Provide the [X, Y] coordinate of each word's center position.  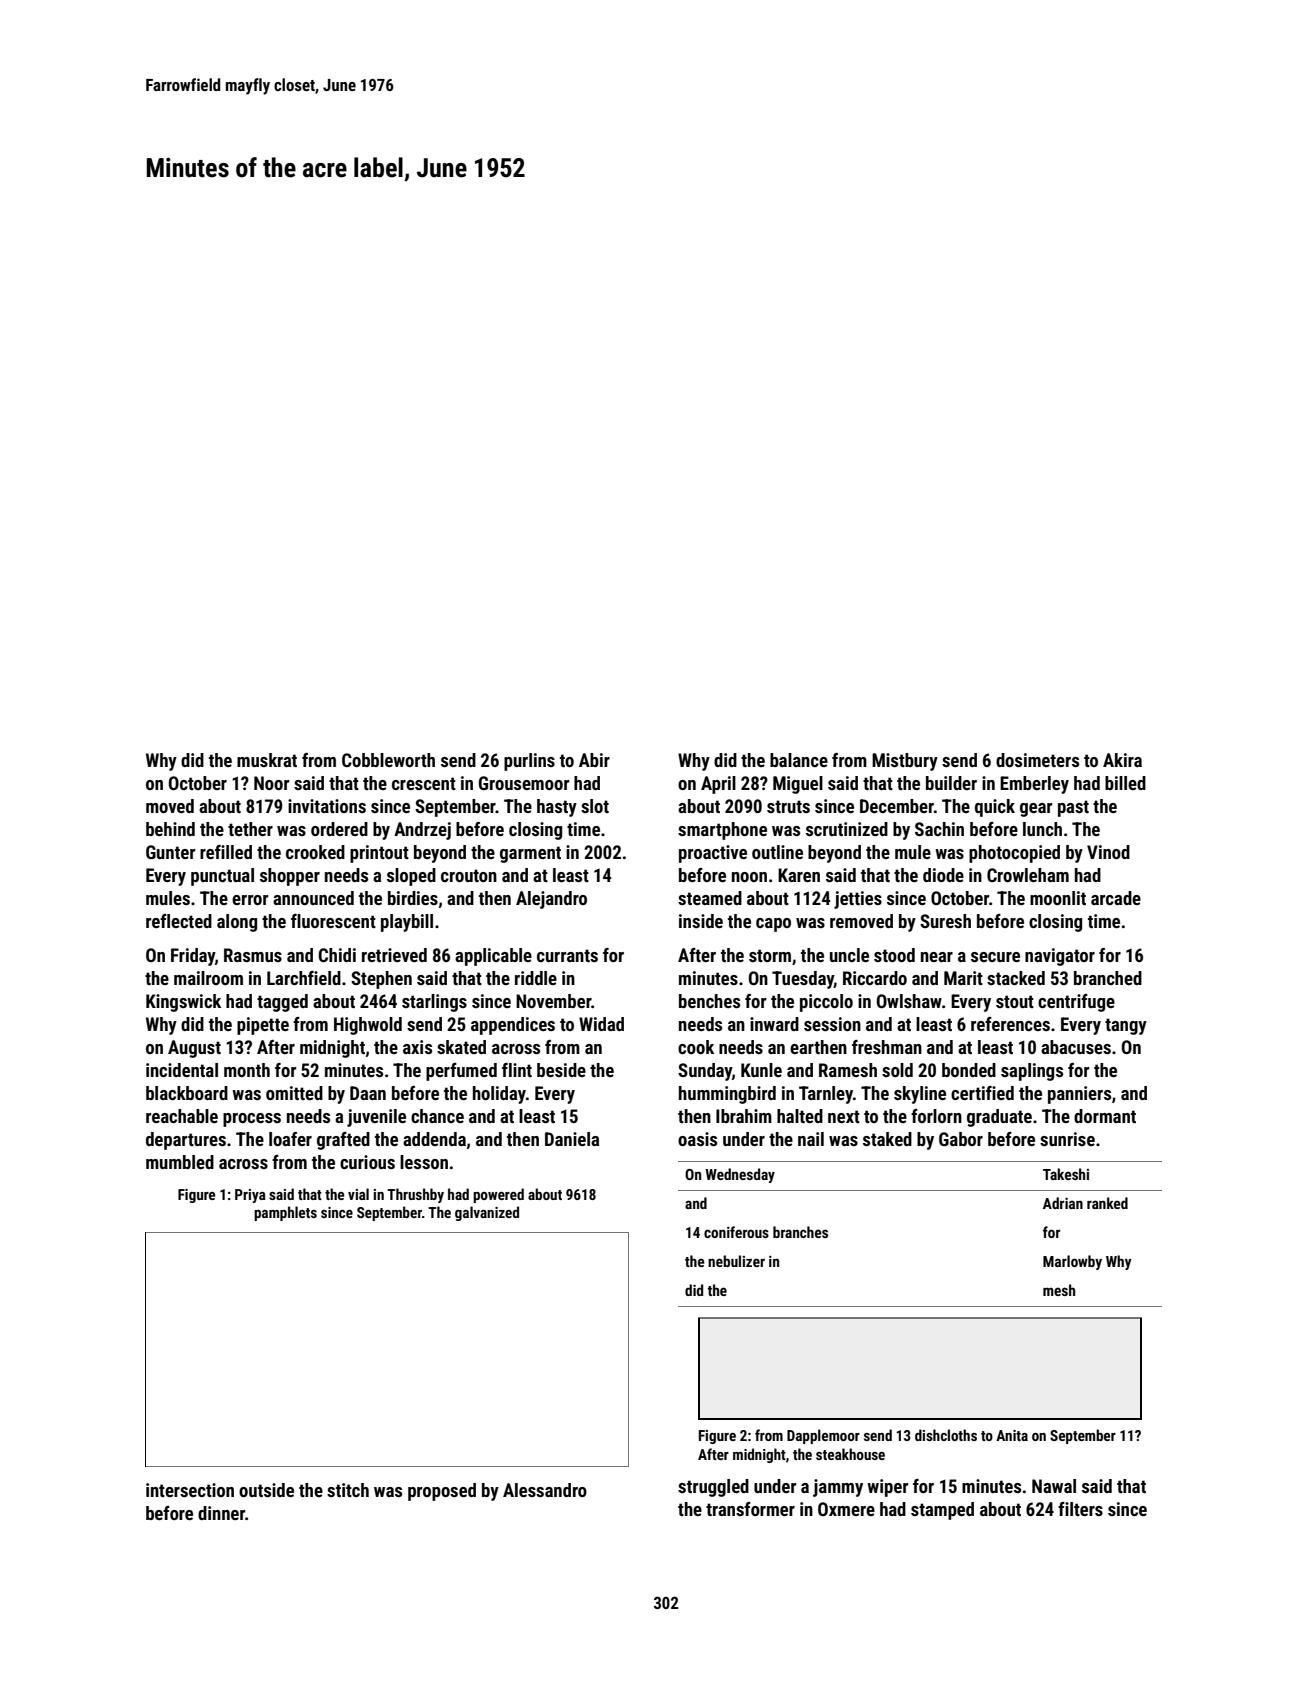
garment [530, 854]
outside [266, 1490]
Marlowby [1072, 1262]
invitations [327, 806]
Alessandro [545, 1490]
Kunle [761, 1070]
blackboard [187, 1093]
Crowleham [1028, 875]
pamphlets [285, 1213]
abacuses [1076, 1047]
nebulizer [736, 1261]
